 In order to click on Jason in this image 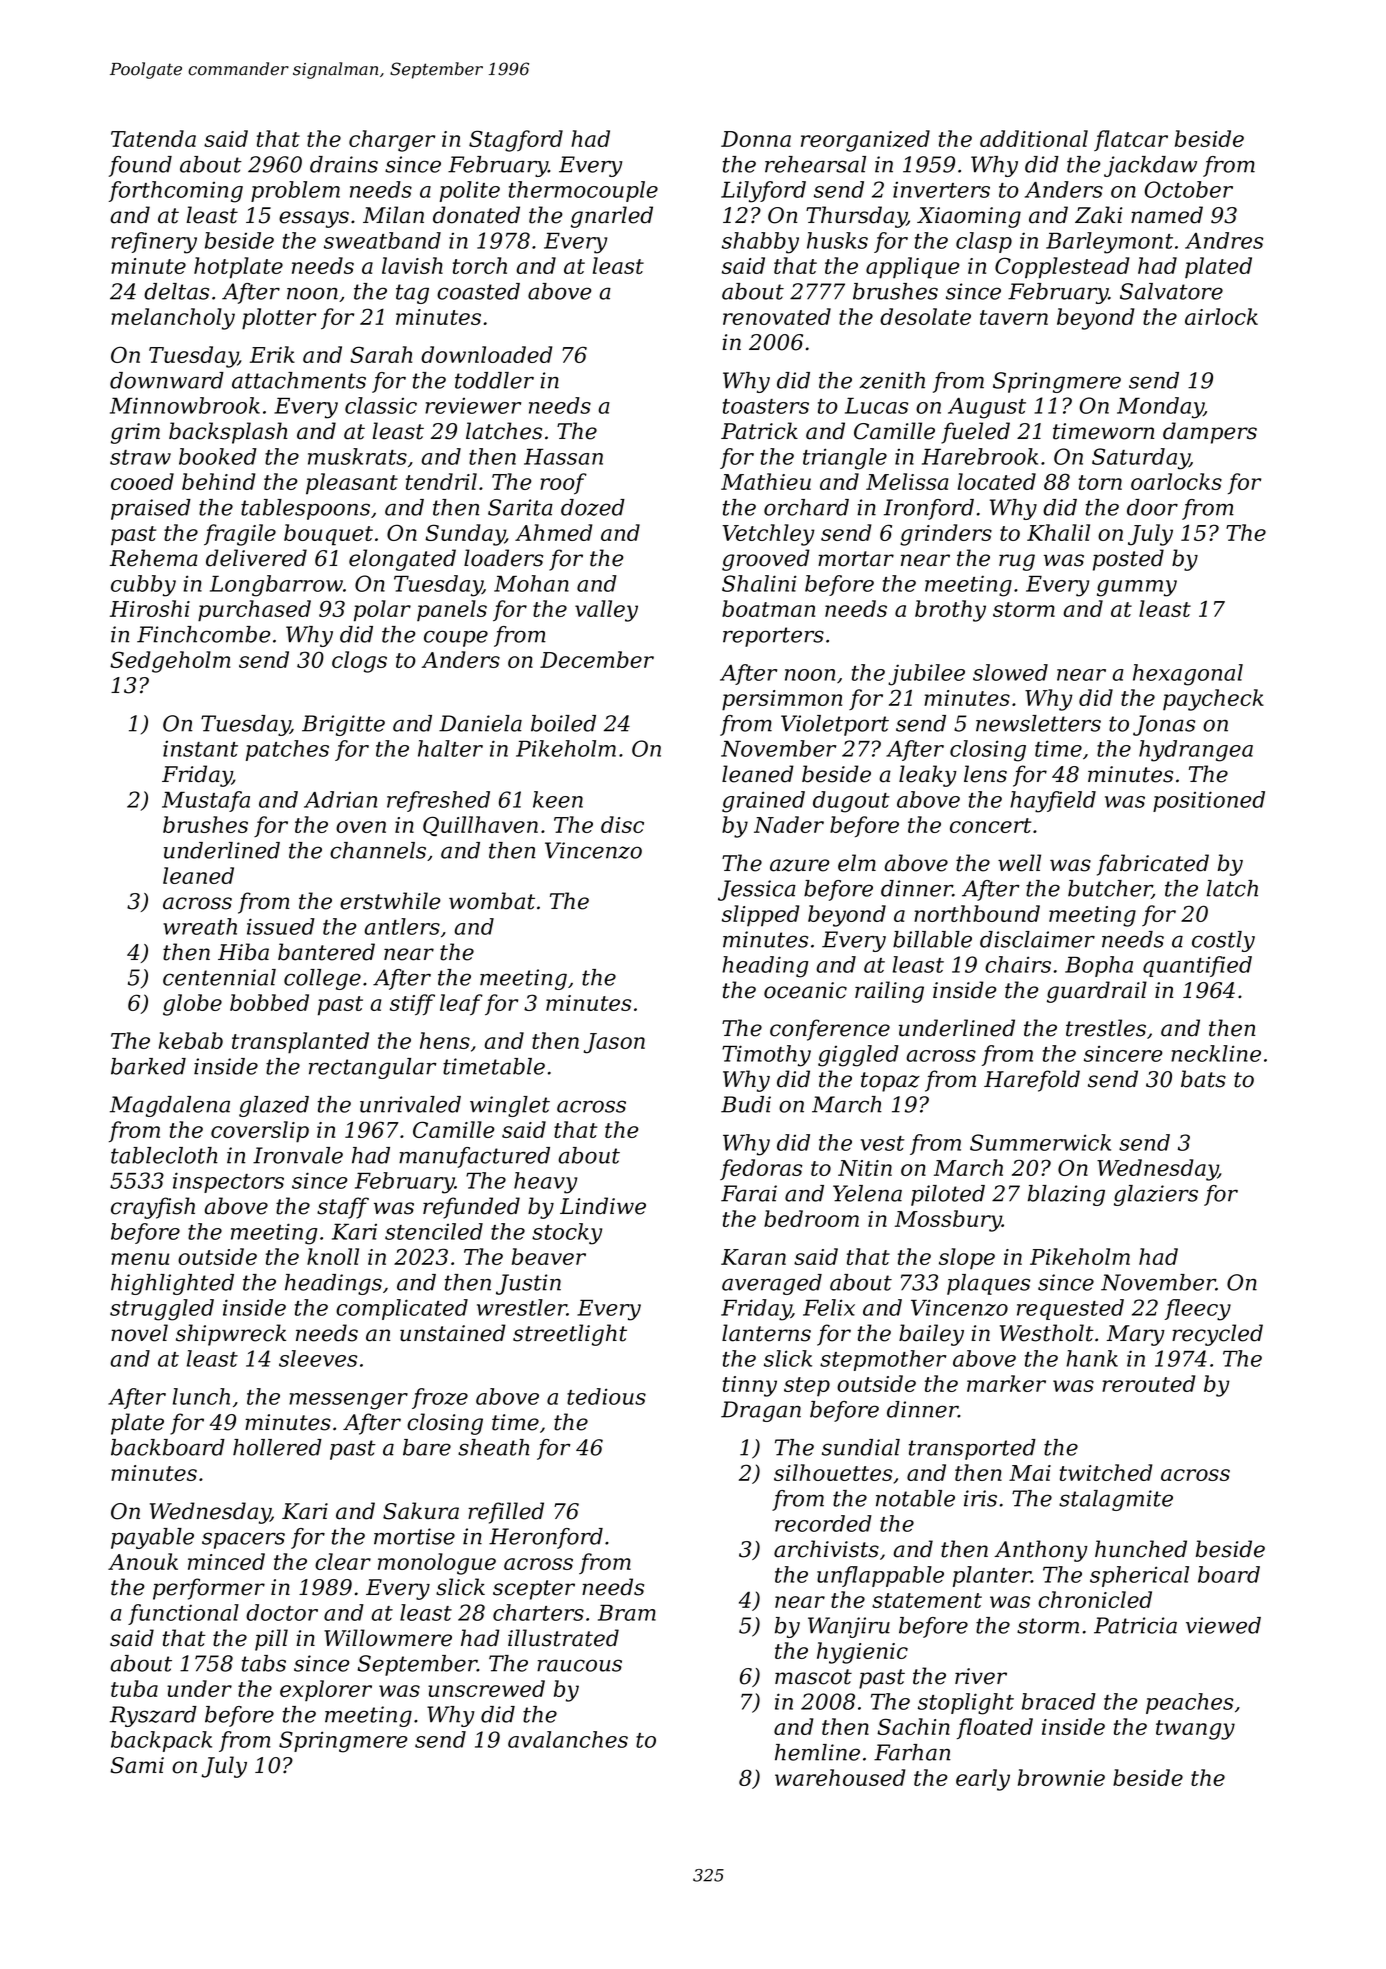, I will do `click(614, 1043)`.
